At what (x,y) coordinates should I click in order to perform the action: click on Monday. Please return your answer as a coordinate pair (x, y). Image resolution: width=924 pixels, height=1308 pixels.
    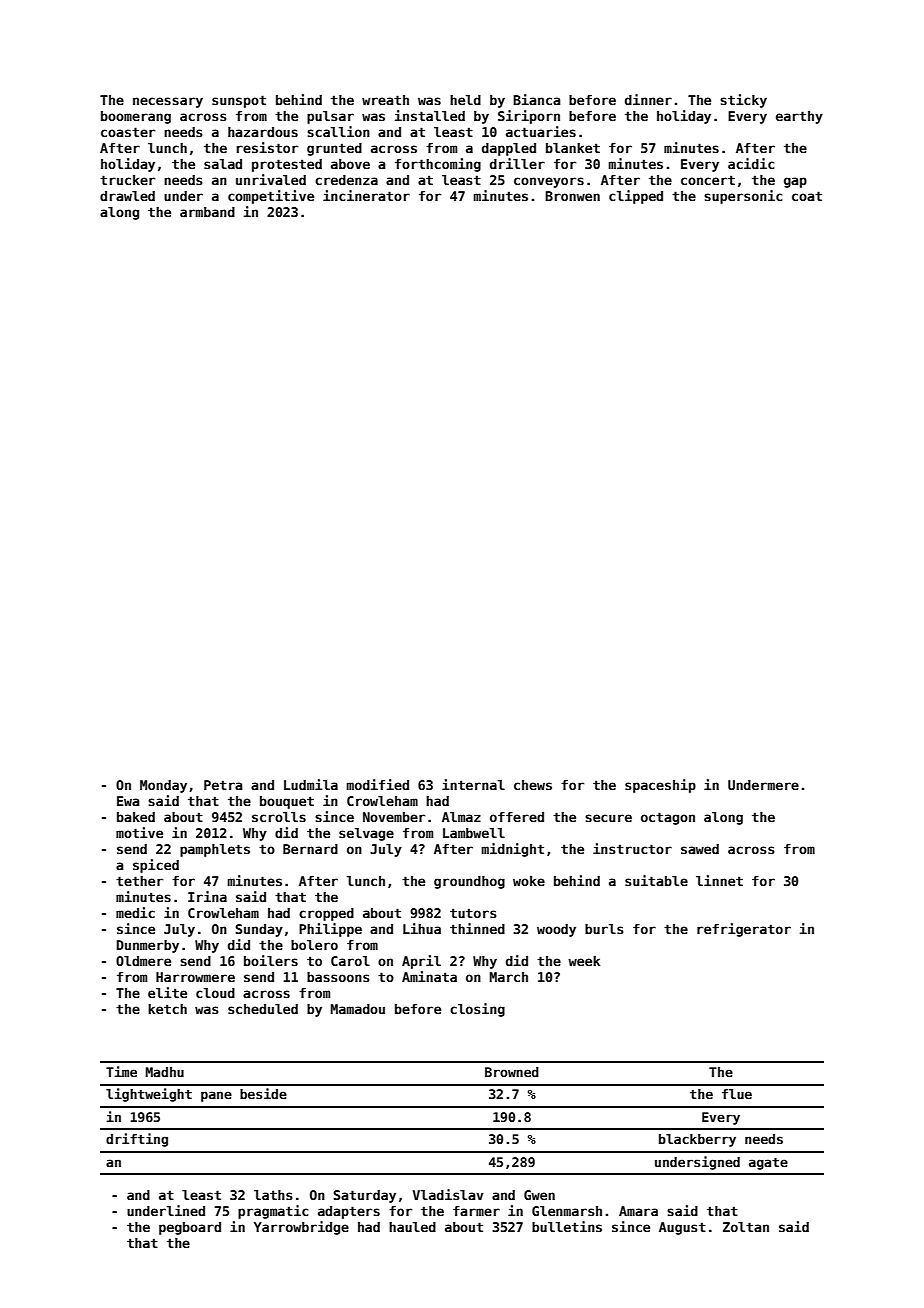
    Looking at the image, I should click on (163, 786).
